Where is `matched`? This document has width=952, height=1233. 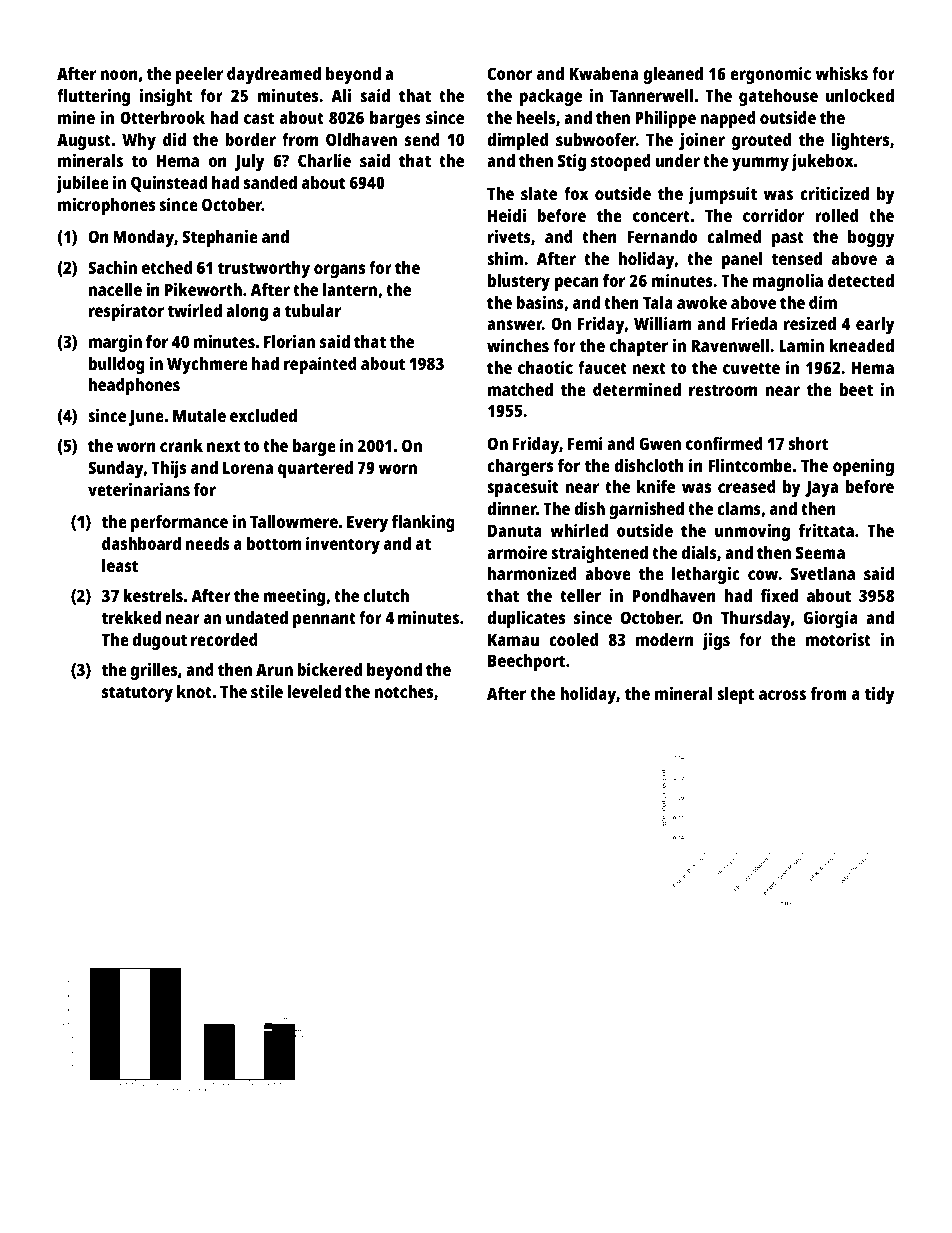 matched is located at coordinates (520, 389).
